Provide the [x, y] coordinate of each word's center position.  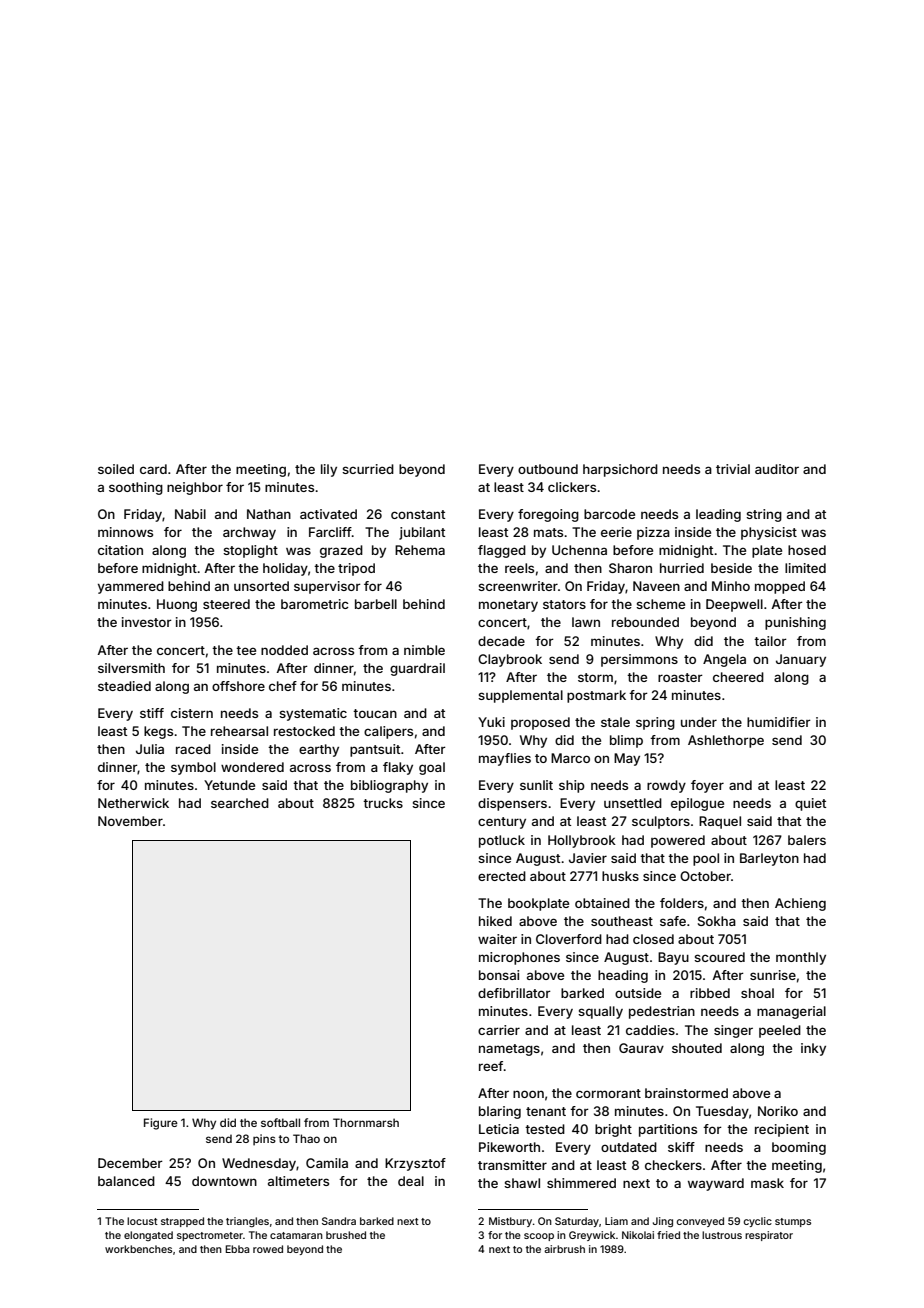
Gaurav [641, 1048]
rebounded [645, 622]
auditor [777, 469]
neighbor [195, 488]
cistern [192, 713]
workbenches [138, 1249]
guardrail [417, 669]
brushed [346, 1235]
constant [418, 514]
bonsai [499, 975]
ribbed [710, 993]
